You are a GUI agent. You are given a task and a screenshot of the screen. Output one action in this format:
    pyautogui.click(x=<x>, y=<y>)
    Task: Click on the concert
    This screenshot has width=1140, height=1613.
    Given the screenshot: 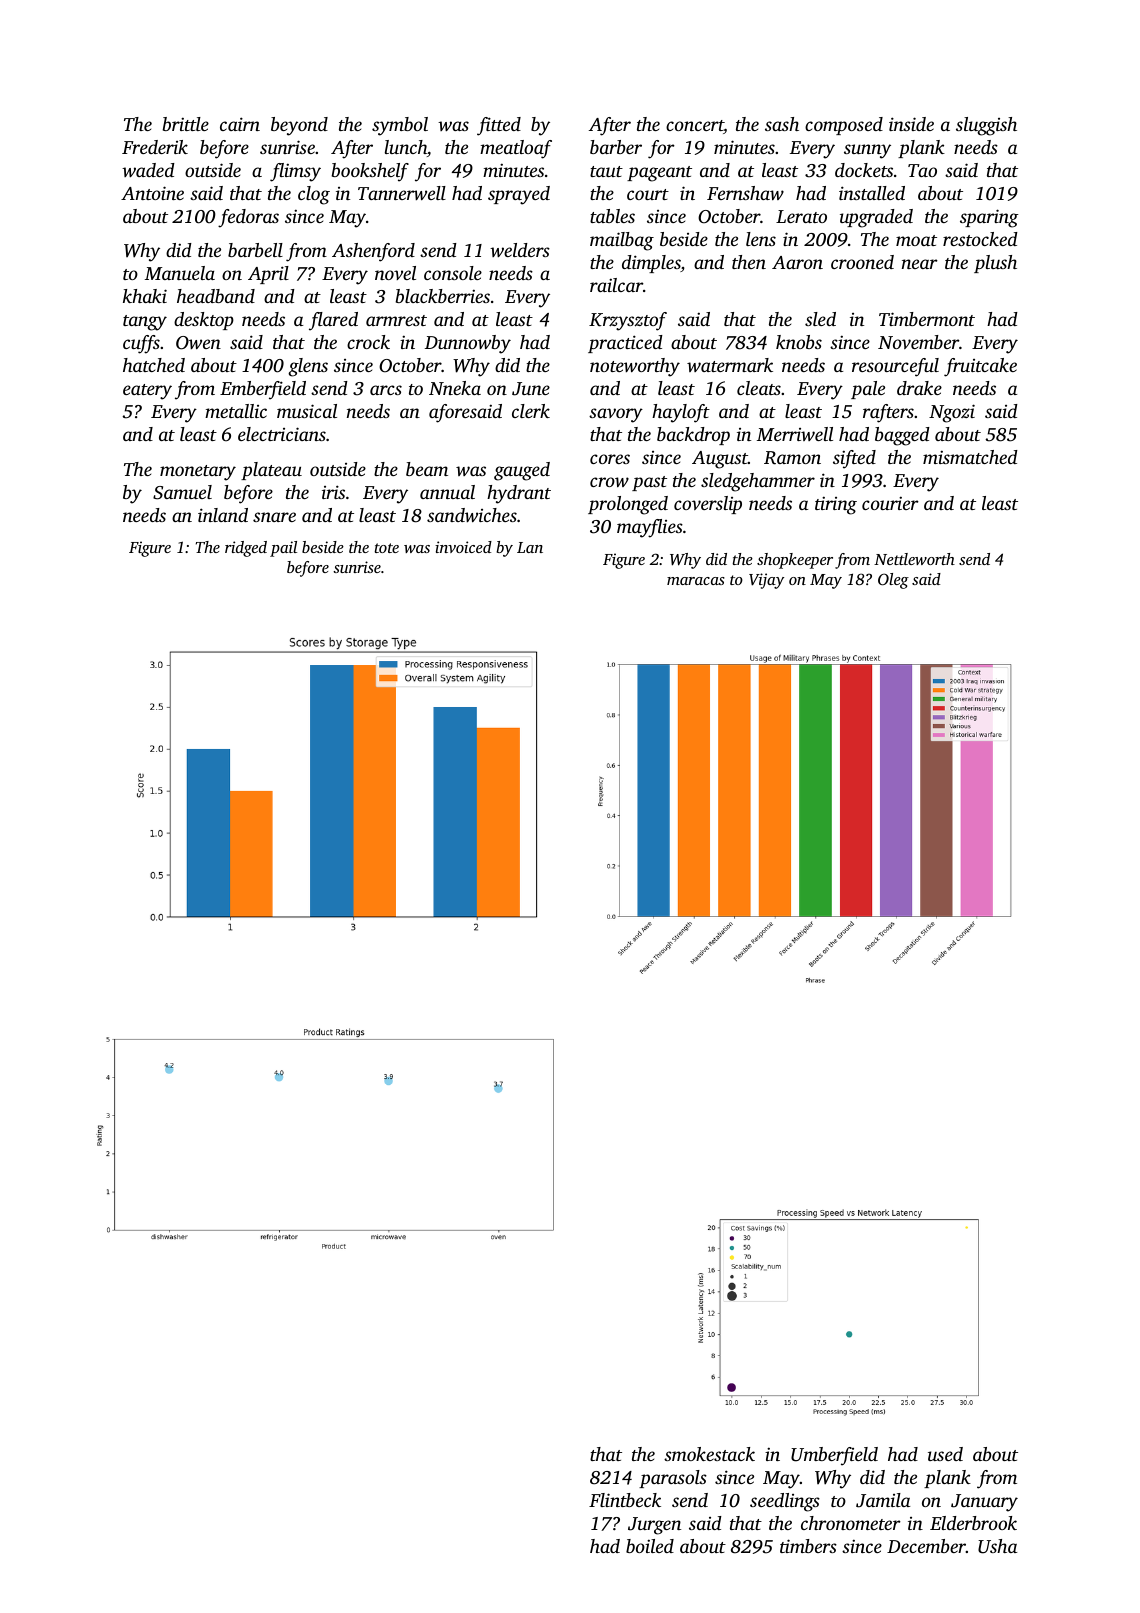 What is the action you would take?
    pyautogui.click(x=695, y=127)
